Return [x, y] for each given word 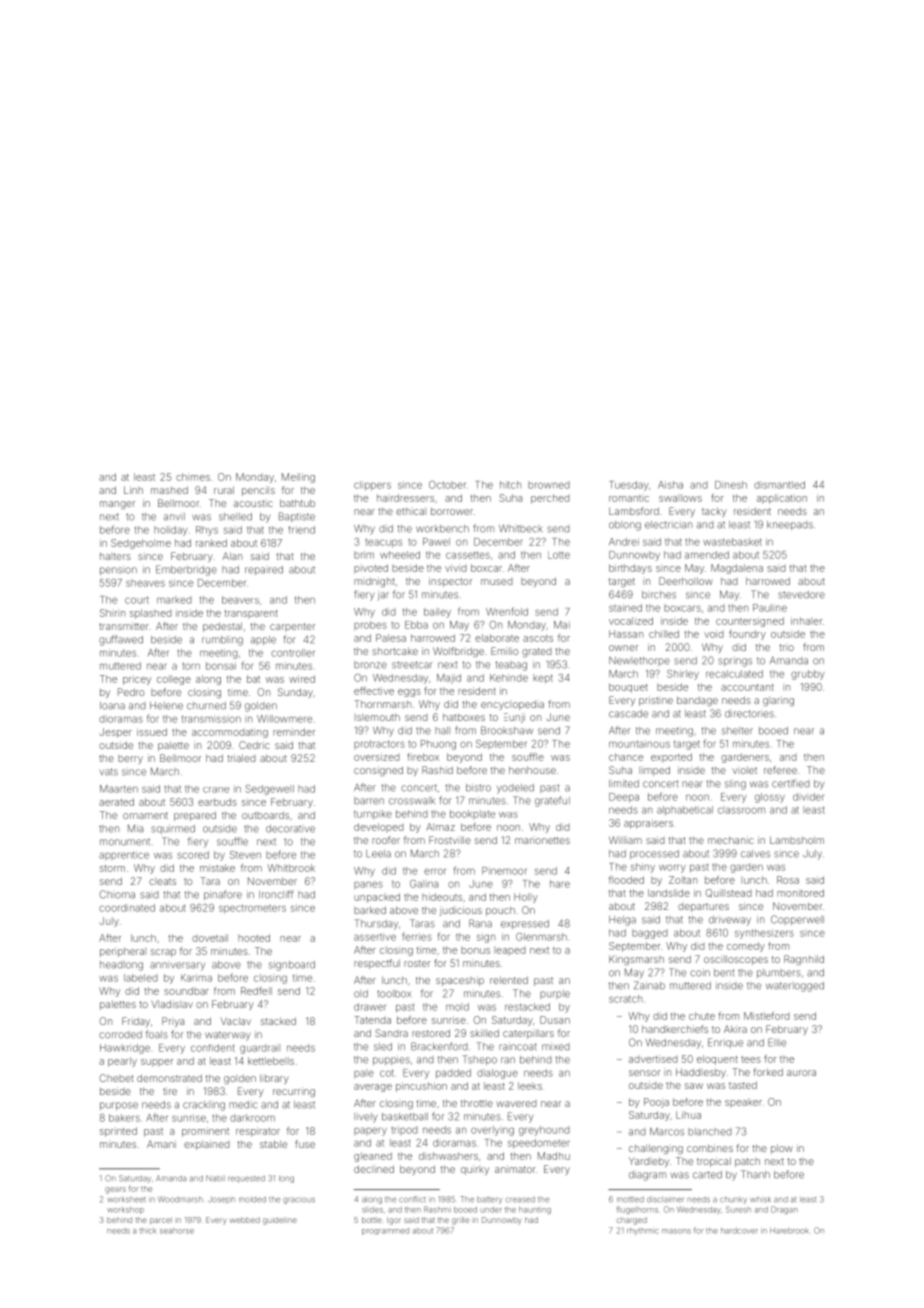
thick [148, 1230]
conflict [412, 1199]
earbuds [217, 802]
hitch [510, 485]
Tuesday [629, 486]
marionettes [542, 840]
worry [672, 868]
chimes [193, 477]
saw [694, 1086]
